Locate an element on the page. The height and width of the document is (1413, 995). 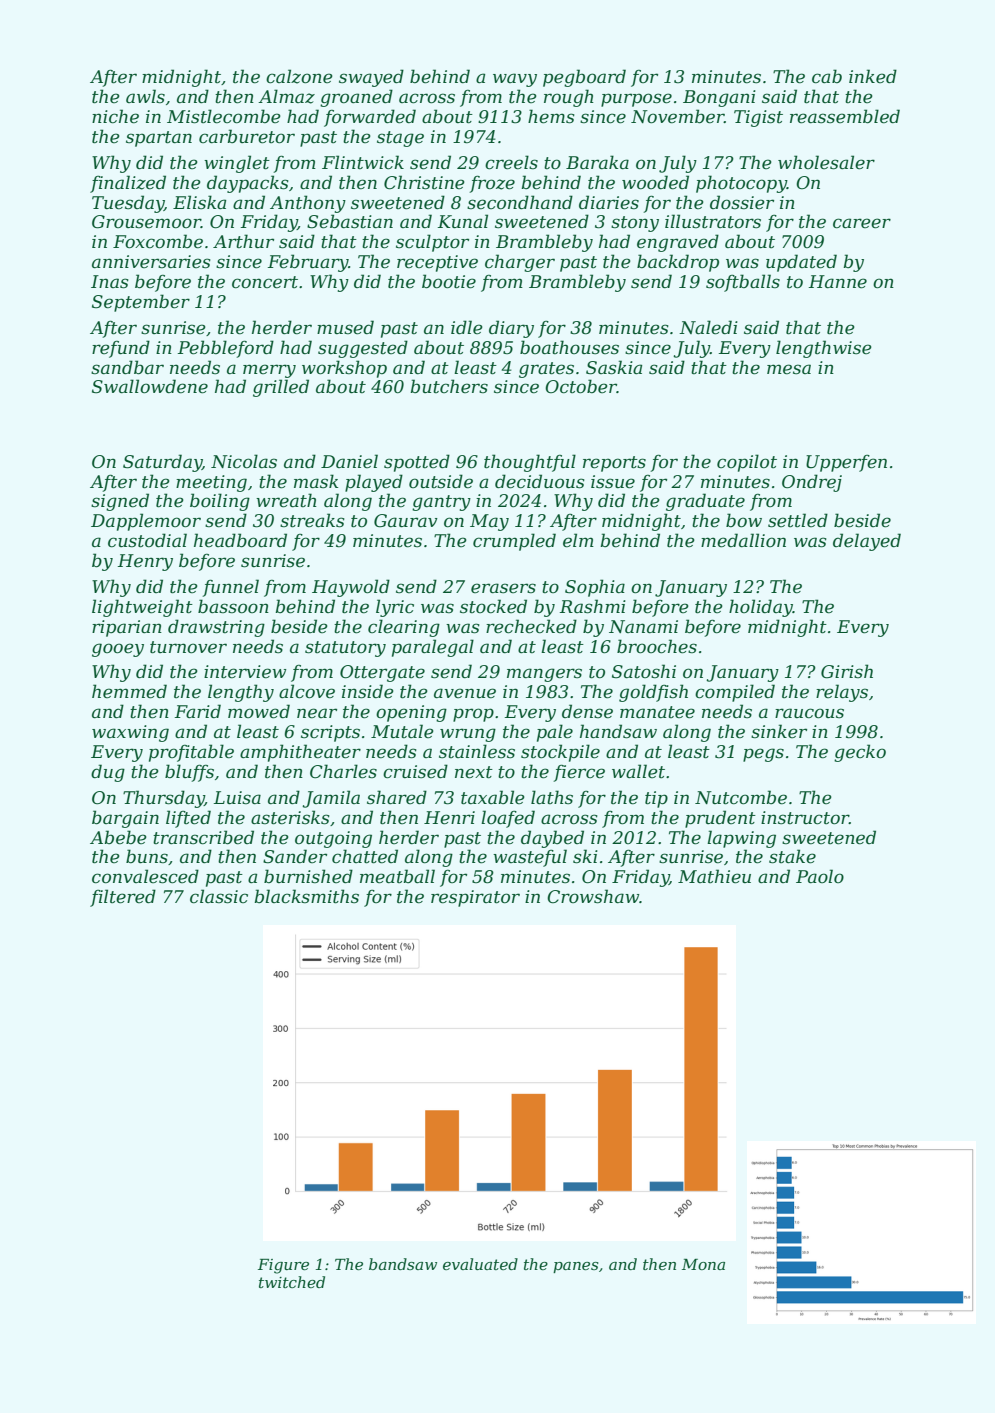
lapwing is located at coordinates (741, 839).
